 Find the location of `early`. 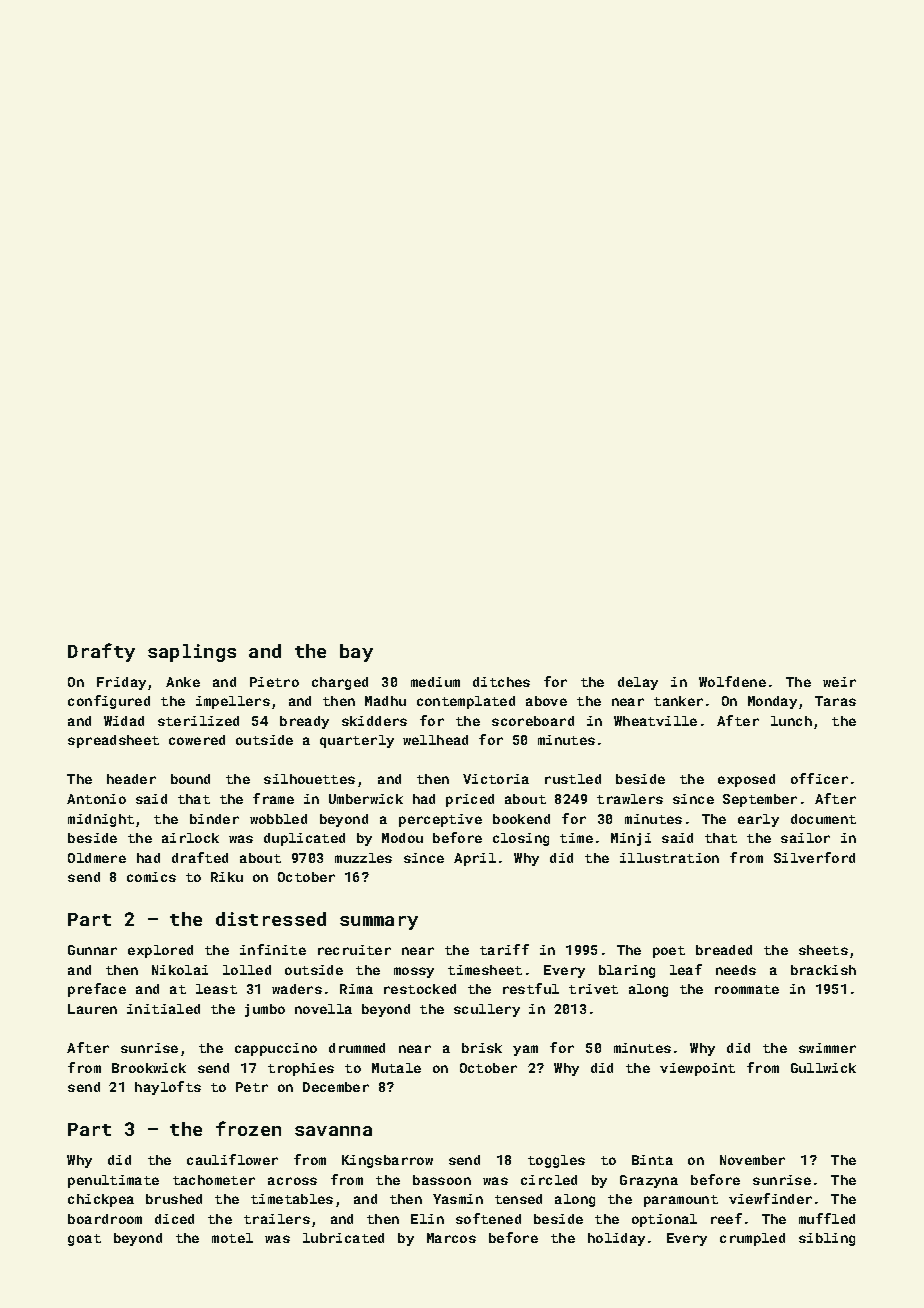

early is located at coordinates (758, 820).
